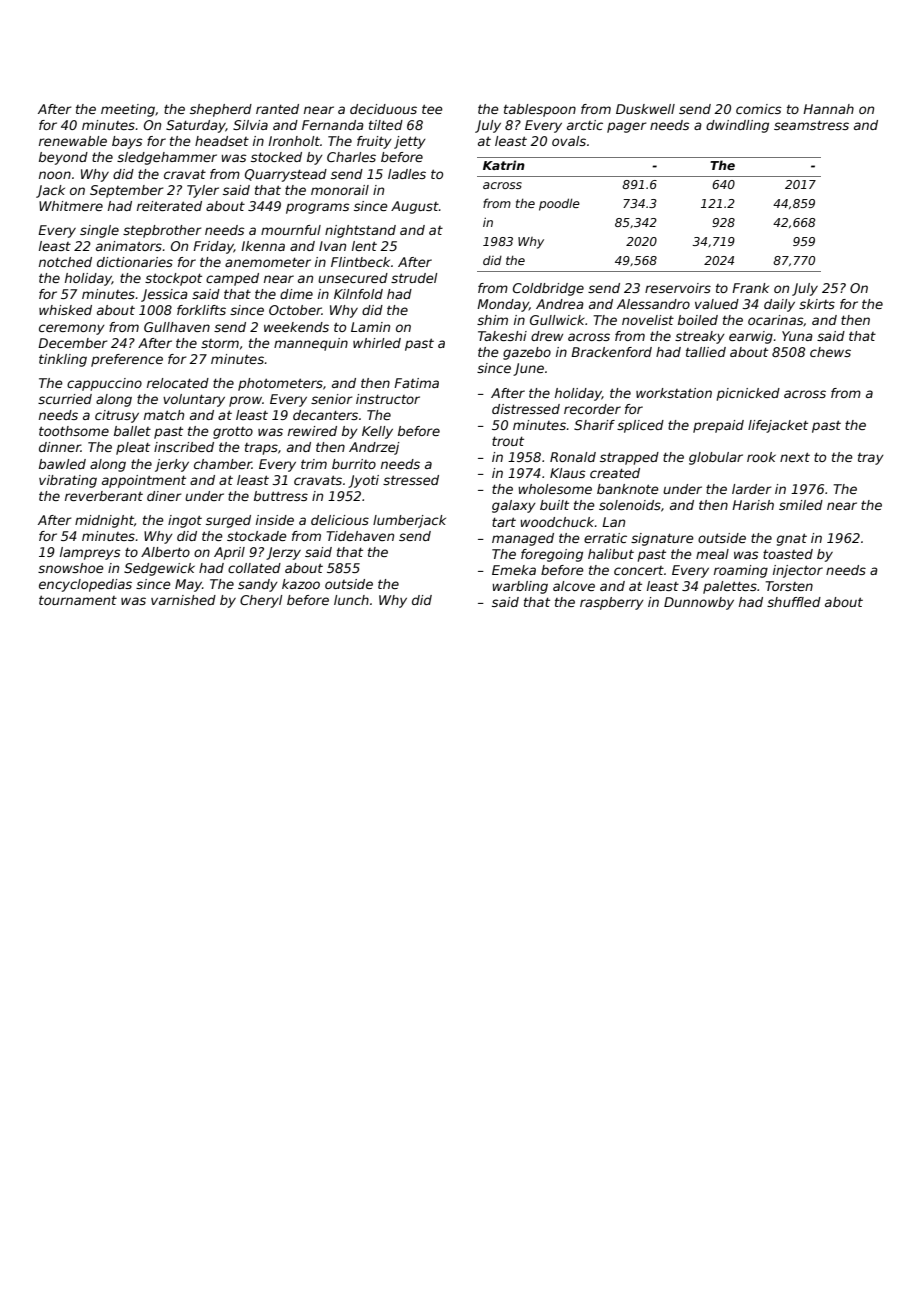  I want to click on poodle, so click(559, 204).
